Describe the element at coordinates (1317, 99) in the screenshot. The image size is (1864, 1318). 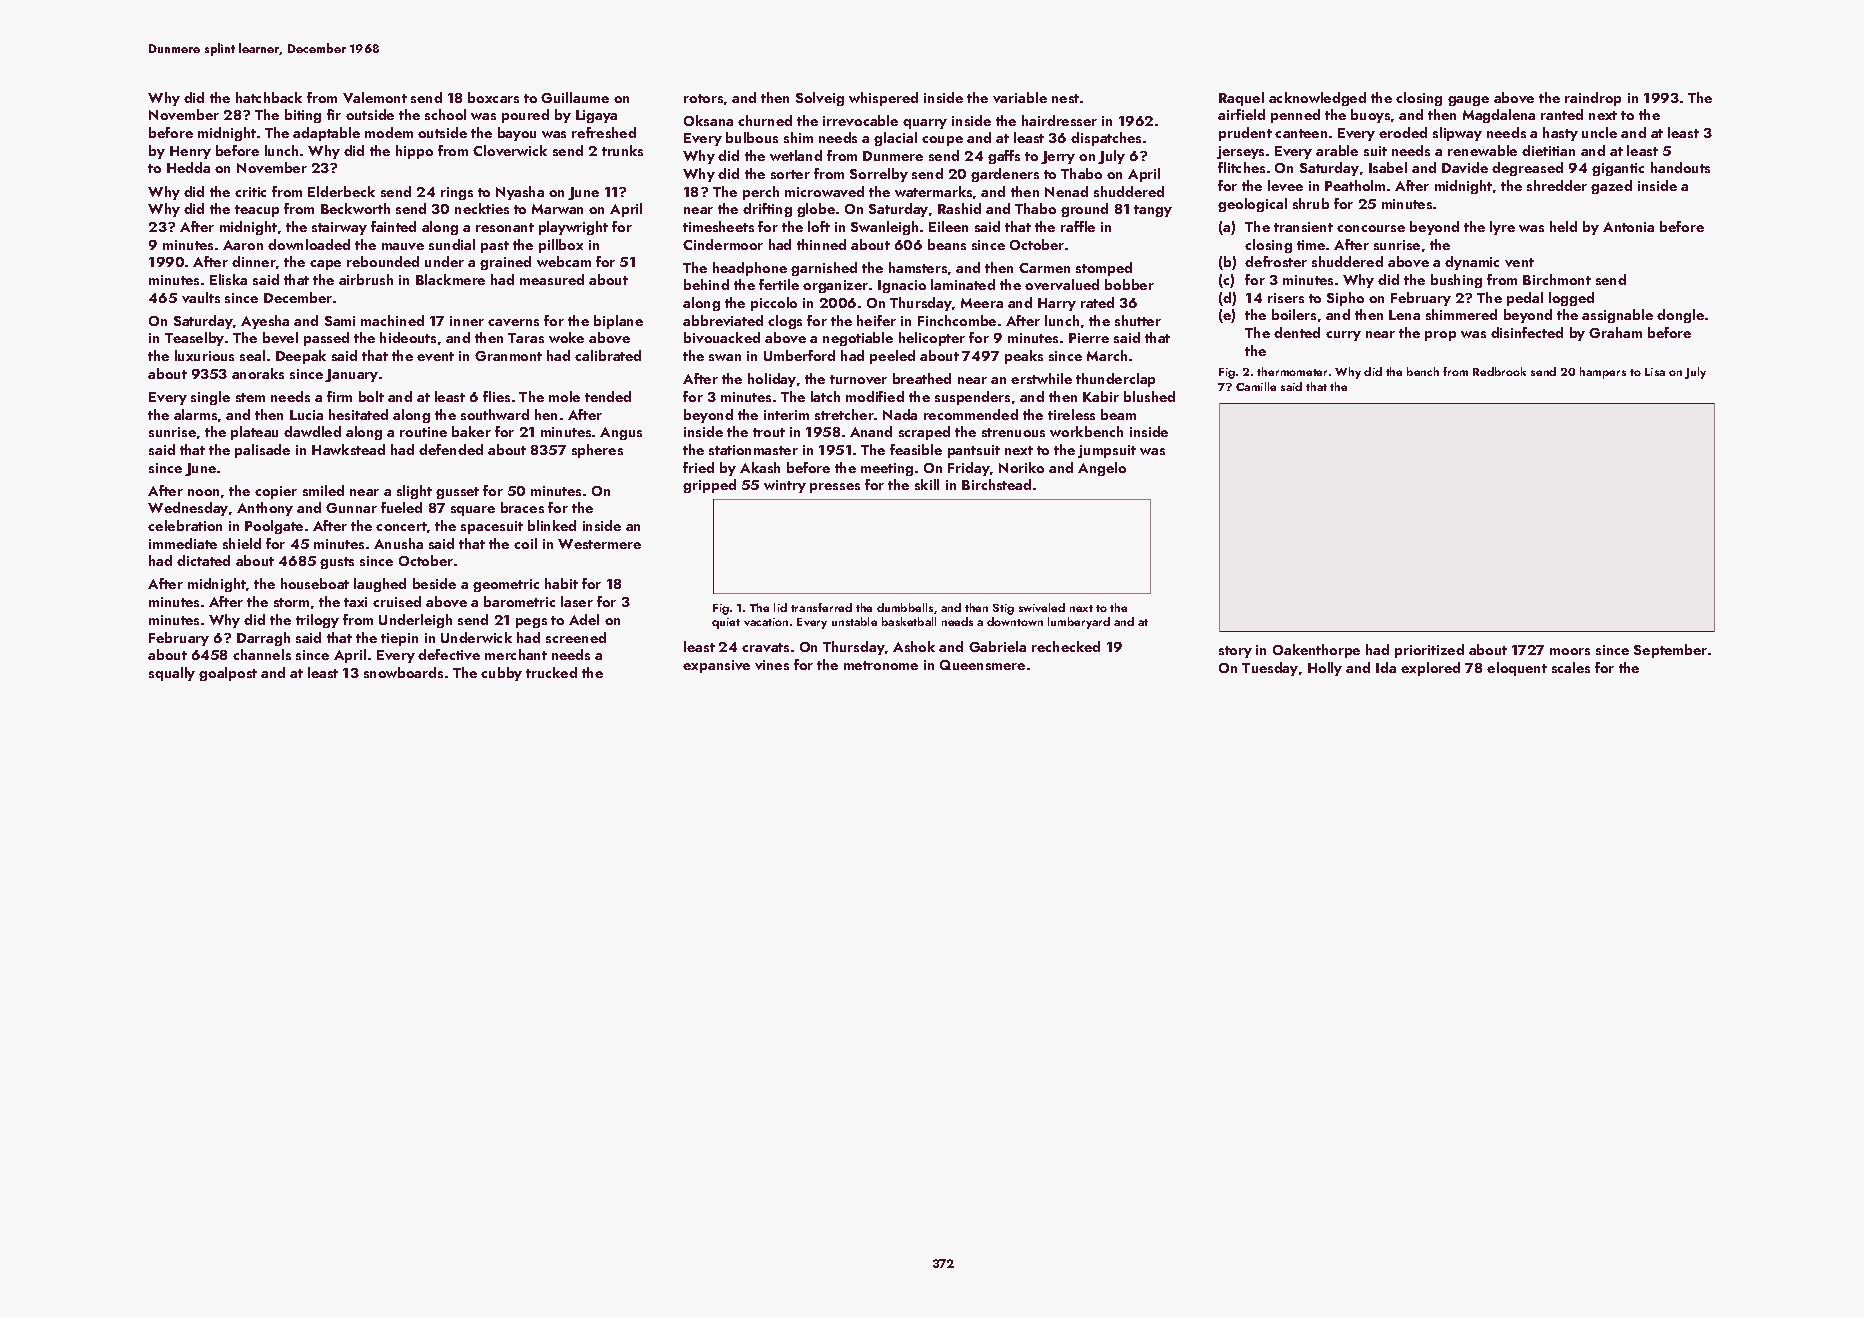
I see `acknowledged` at that location.
